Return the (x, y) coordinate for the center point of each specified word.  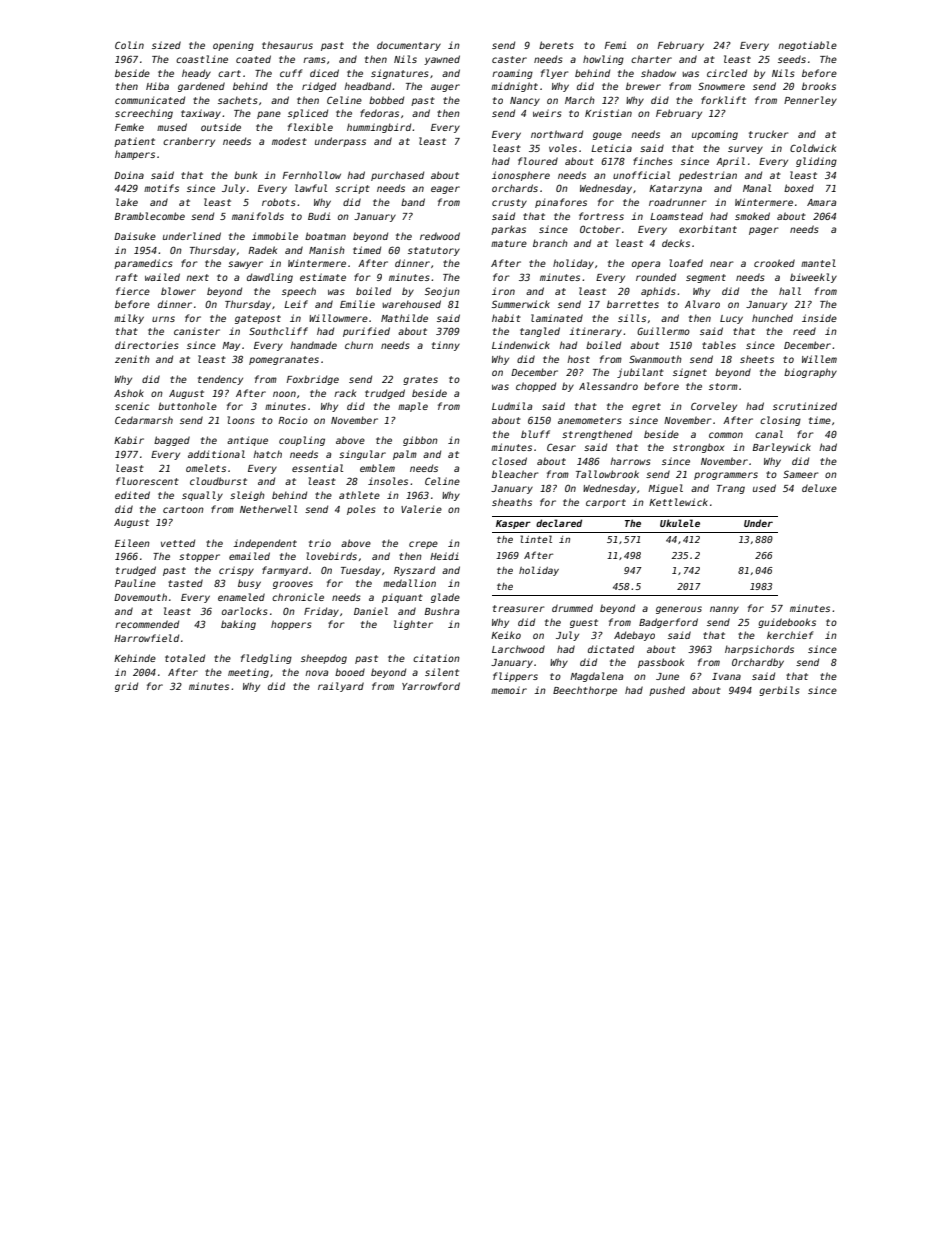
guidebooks (787, 623)
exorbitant (708, 229)
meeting (248, 673)
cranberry (189, 142)
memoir (509, 690)
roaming (512, 74)
